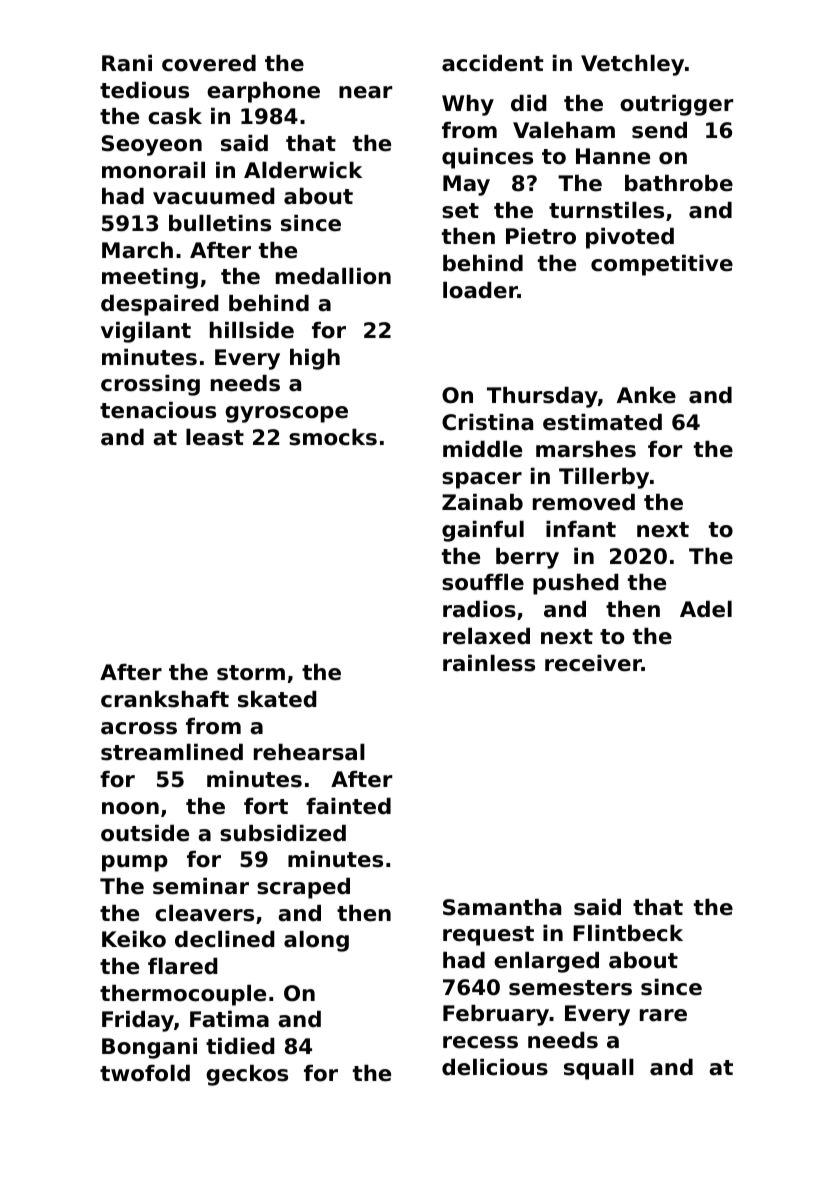 The height and width of the image is (1183, 834). I want to click on Samantha, so click(502, 907).
